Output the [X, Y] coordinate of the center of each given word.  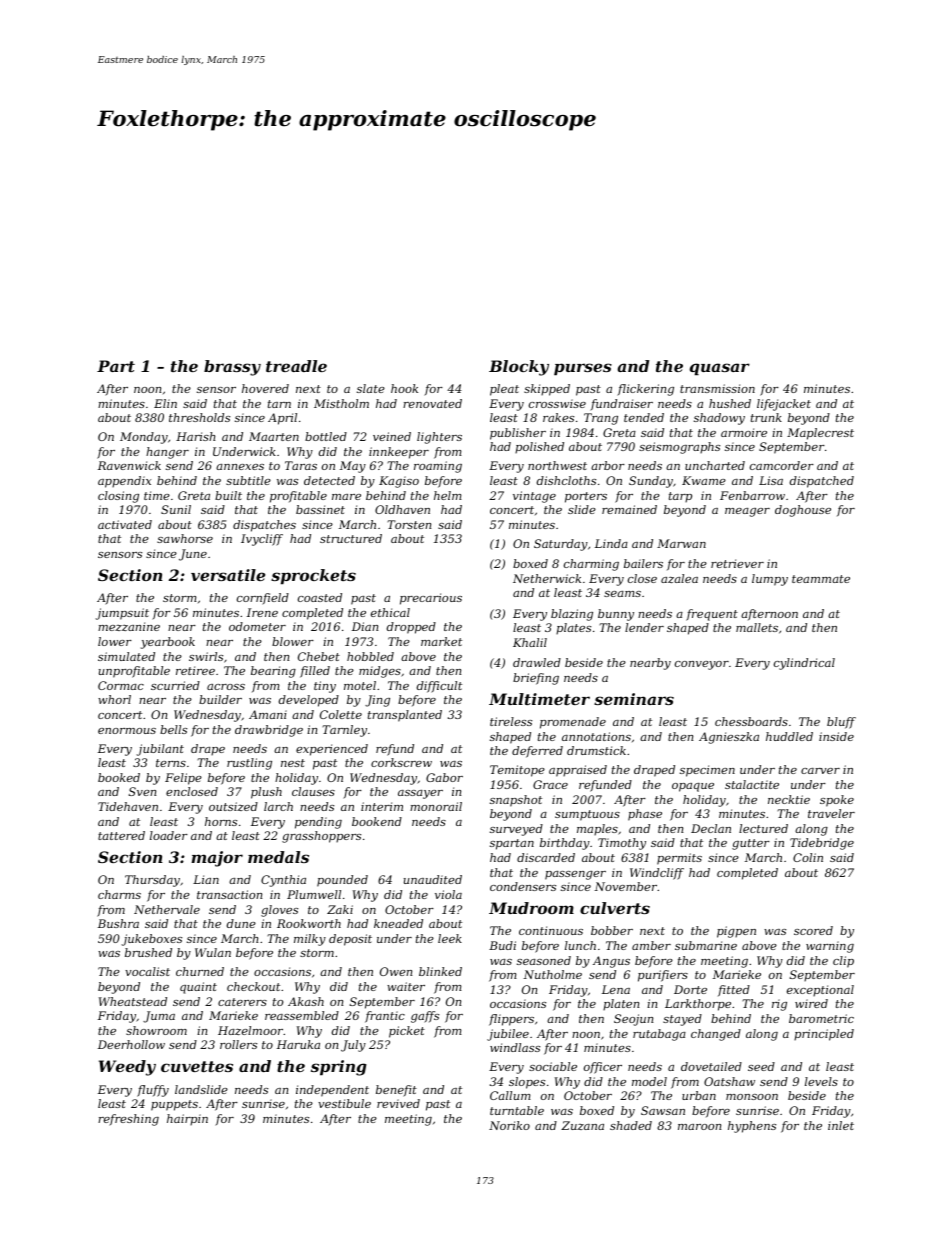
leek [450, 938]
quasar [720, 369]
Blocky [519, 368]
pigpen [736, 932]
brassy [232, 368]
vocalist [147, 971]
